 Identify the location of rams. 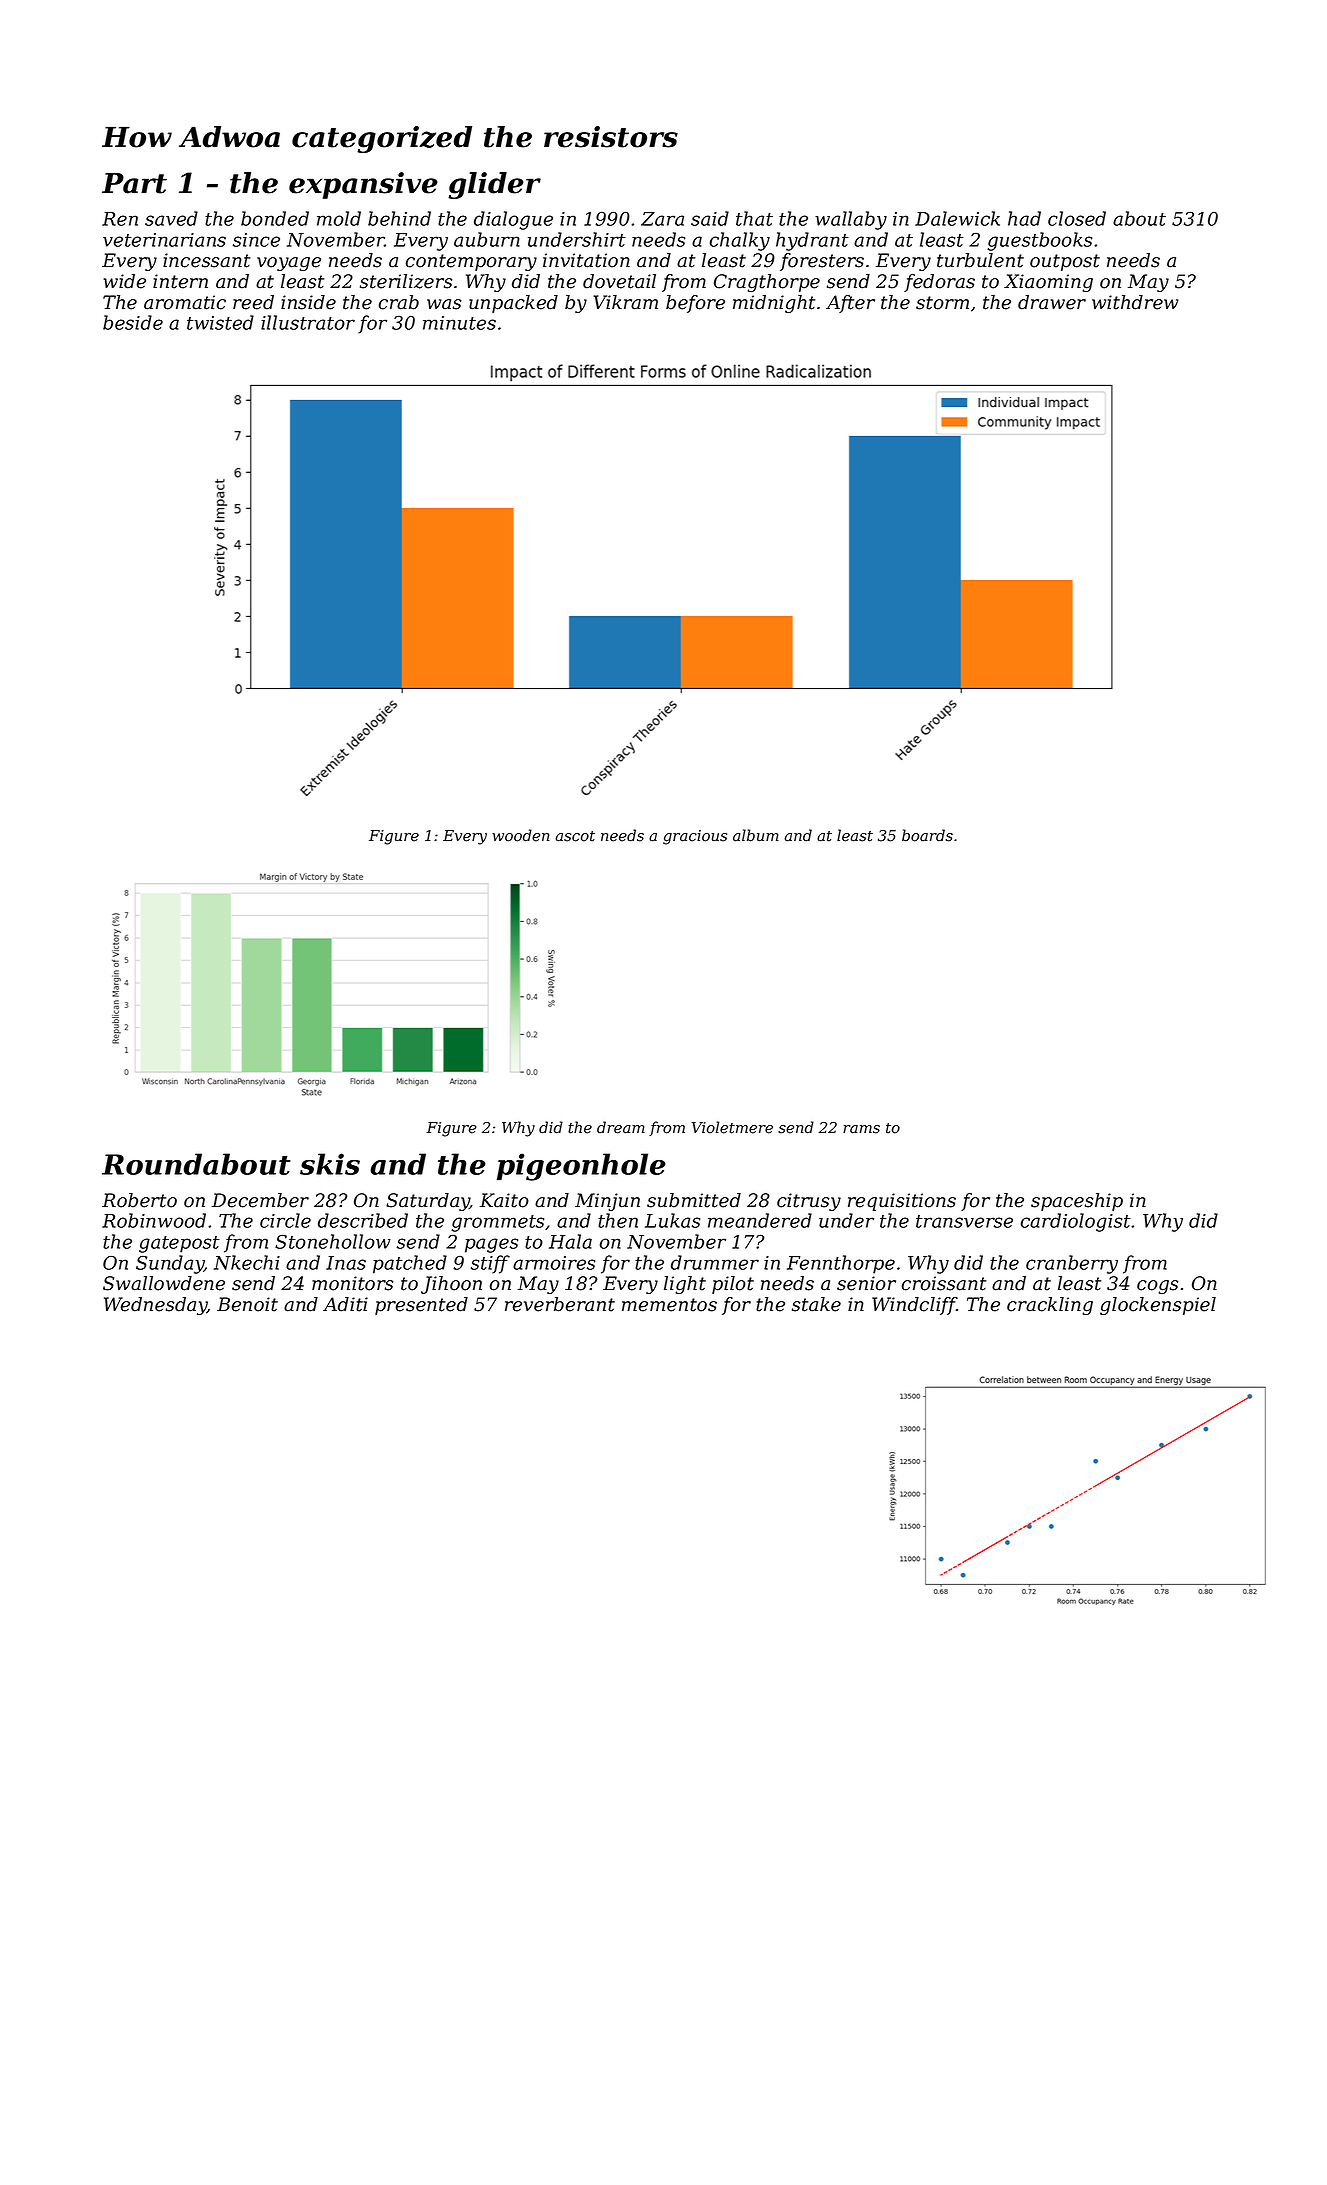
(861, 1129).
